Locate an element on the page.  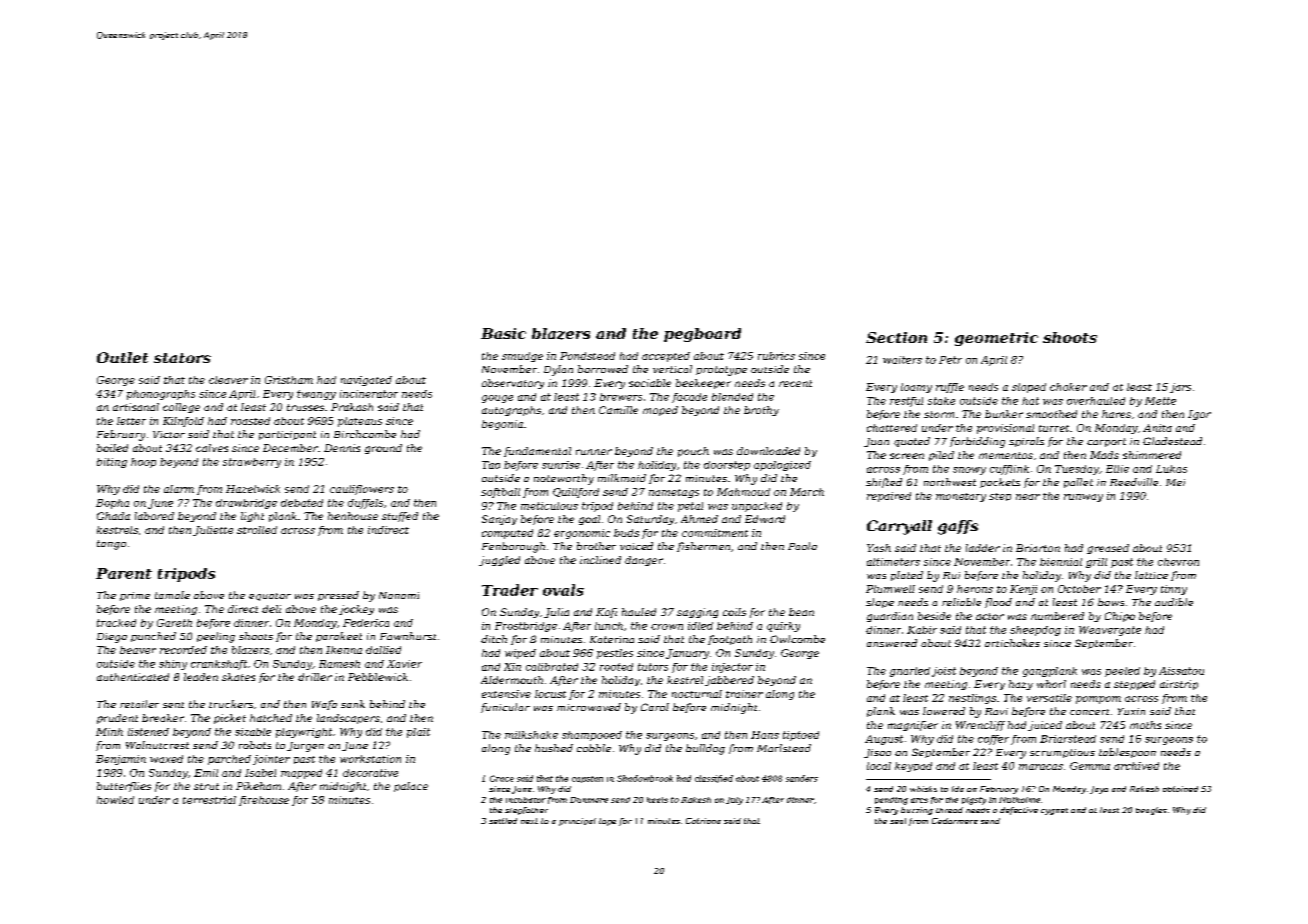
henhouse is located at coordinates (353, 516).
